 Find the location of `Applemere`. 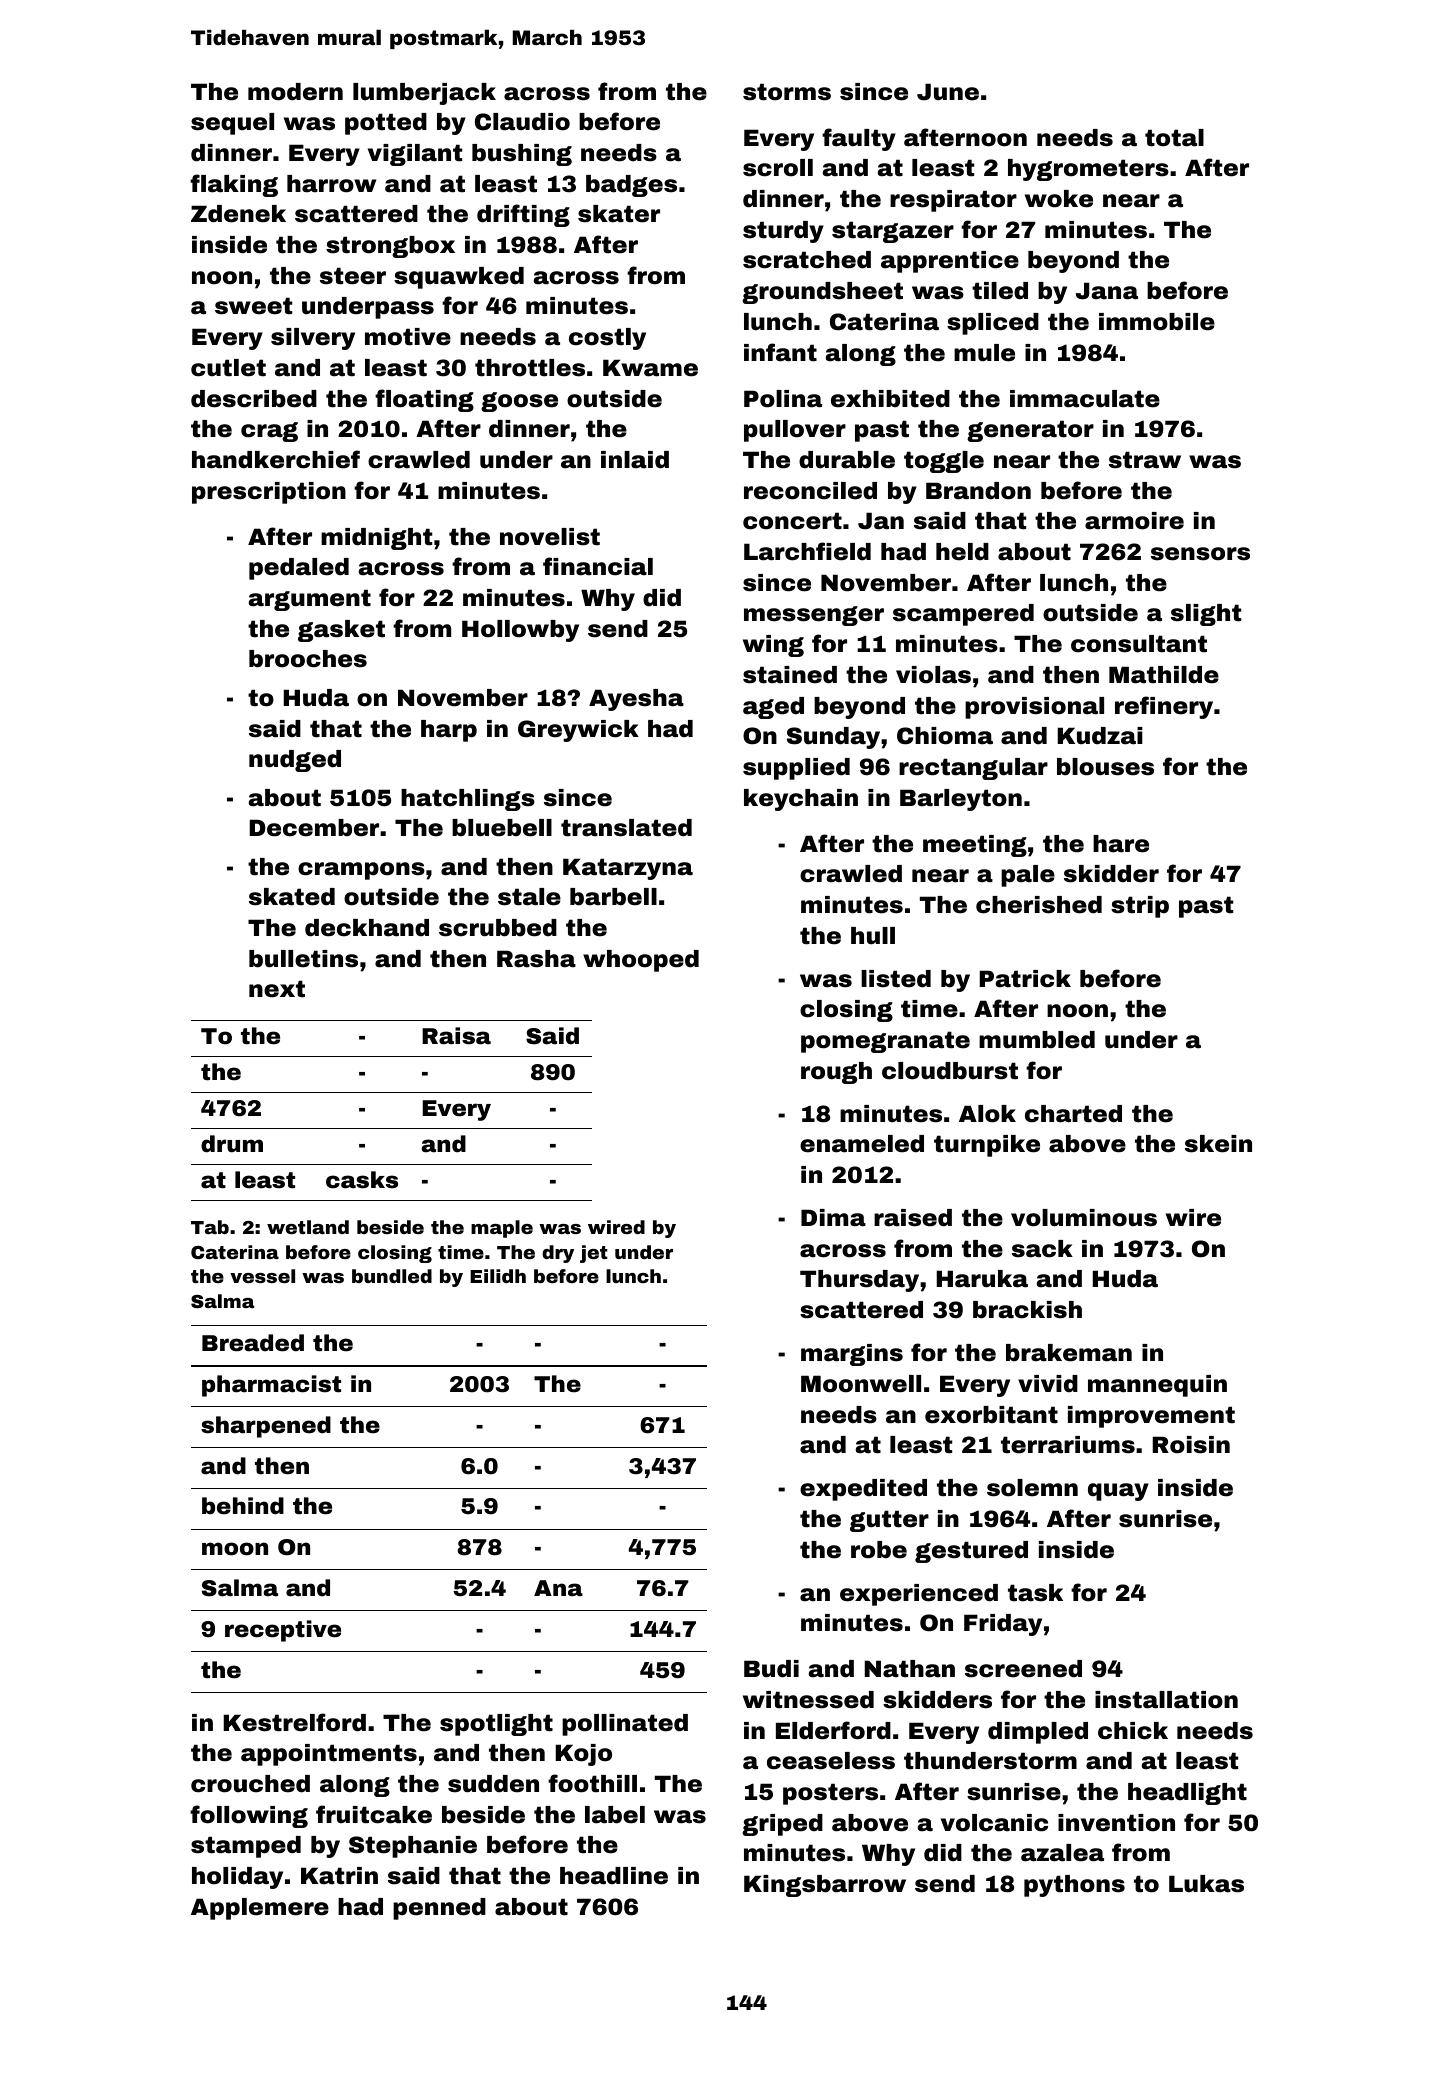

Applemere is located at coordinates (260, 1909).
